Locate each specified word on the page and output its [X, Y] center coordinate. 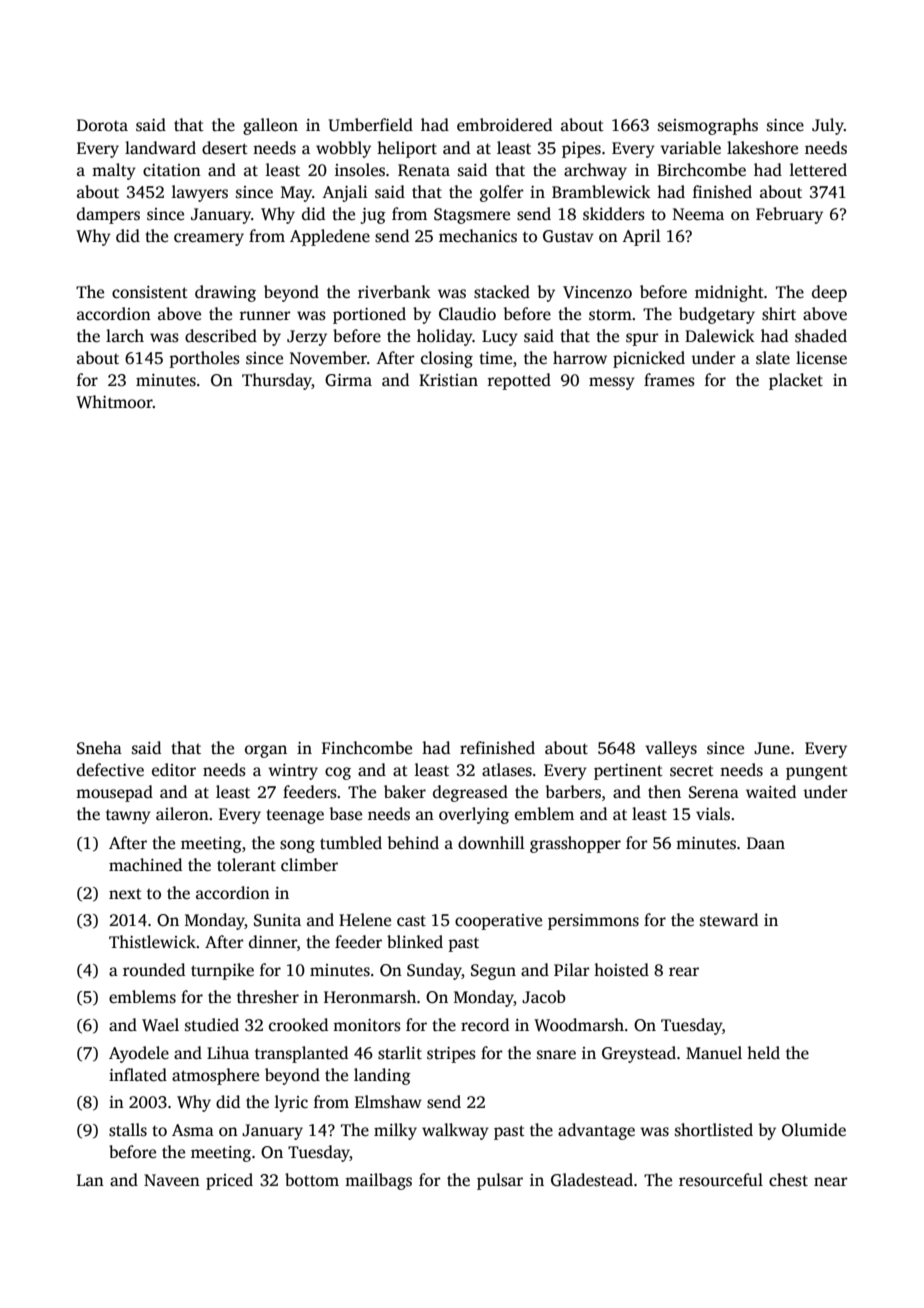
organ [266, 751]
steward [729, 920]
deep [829, 293]
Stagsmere [472, 216]
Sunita [277, 920]
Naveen [172, 1180]
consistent [150, 292]
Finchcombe [367, 748]
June [772, 748]
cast [411, 921]
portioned [369, 315]
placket [796, 381]
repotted [519, 381]
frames [669, 380]
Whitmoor [114, 402]
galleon [270, 126]
